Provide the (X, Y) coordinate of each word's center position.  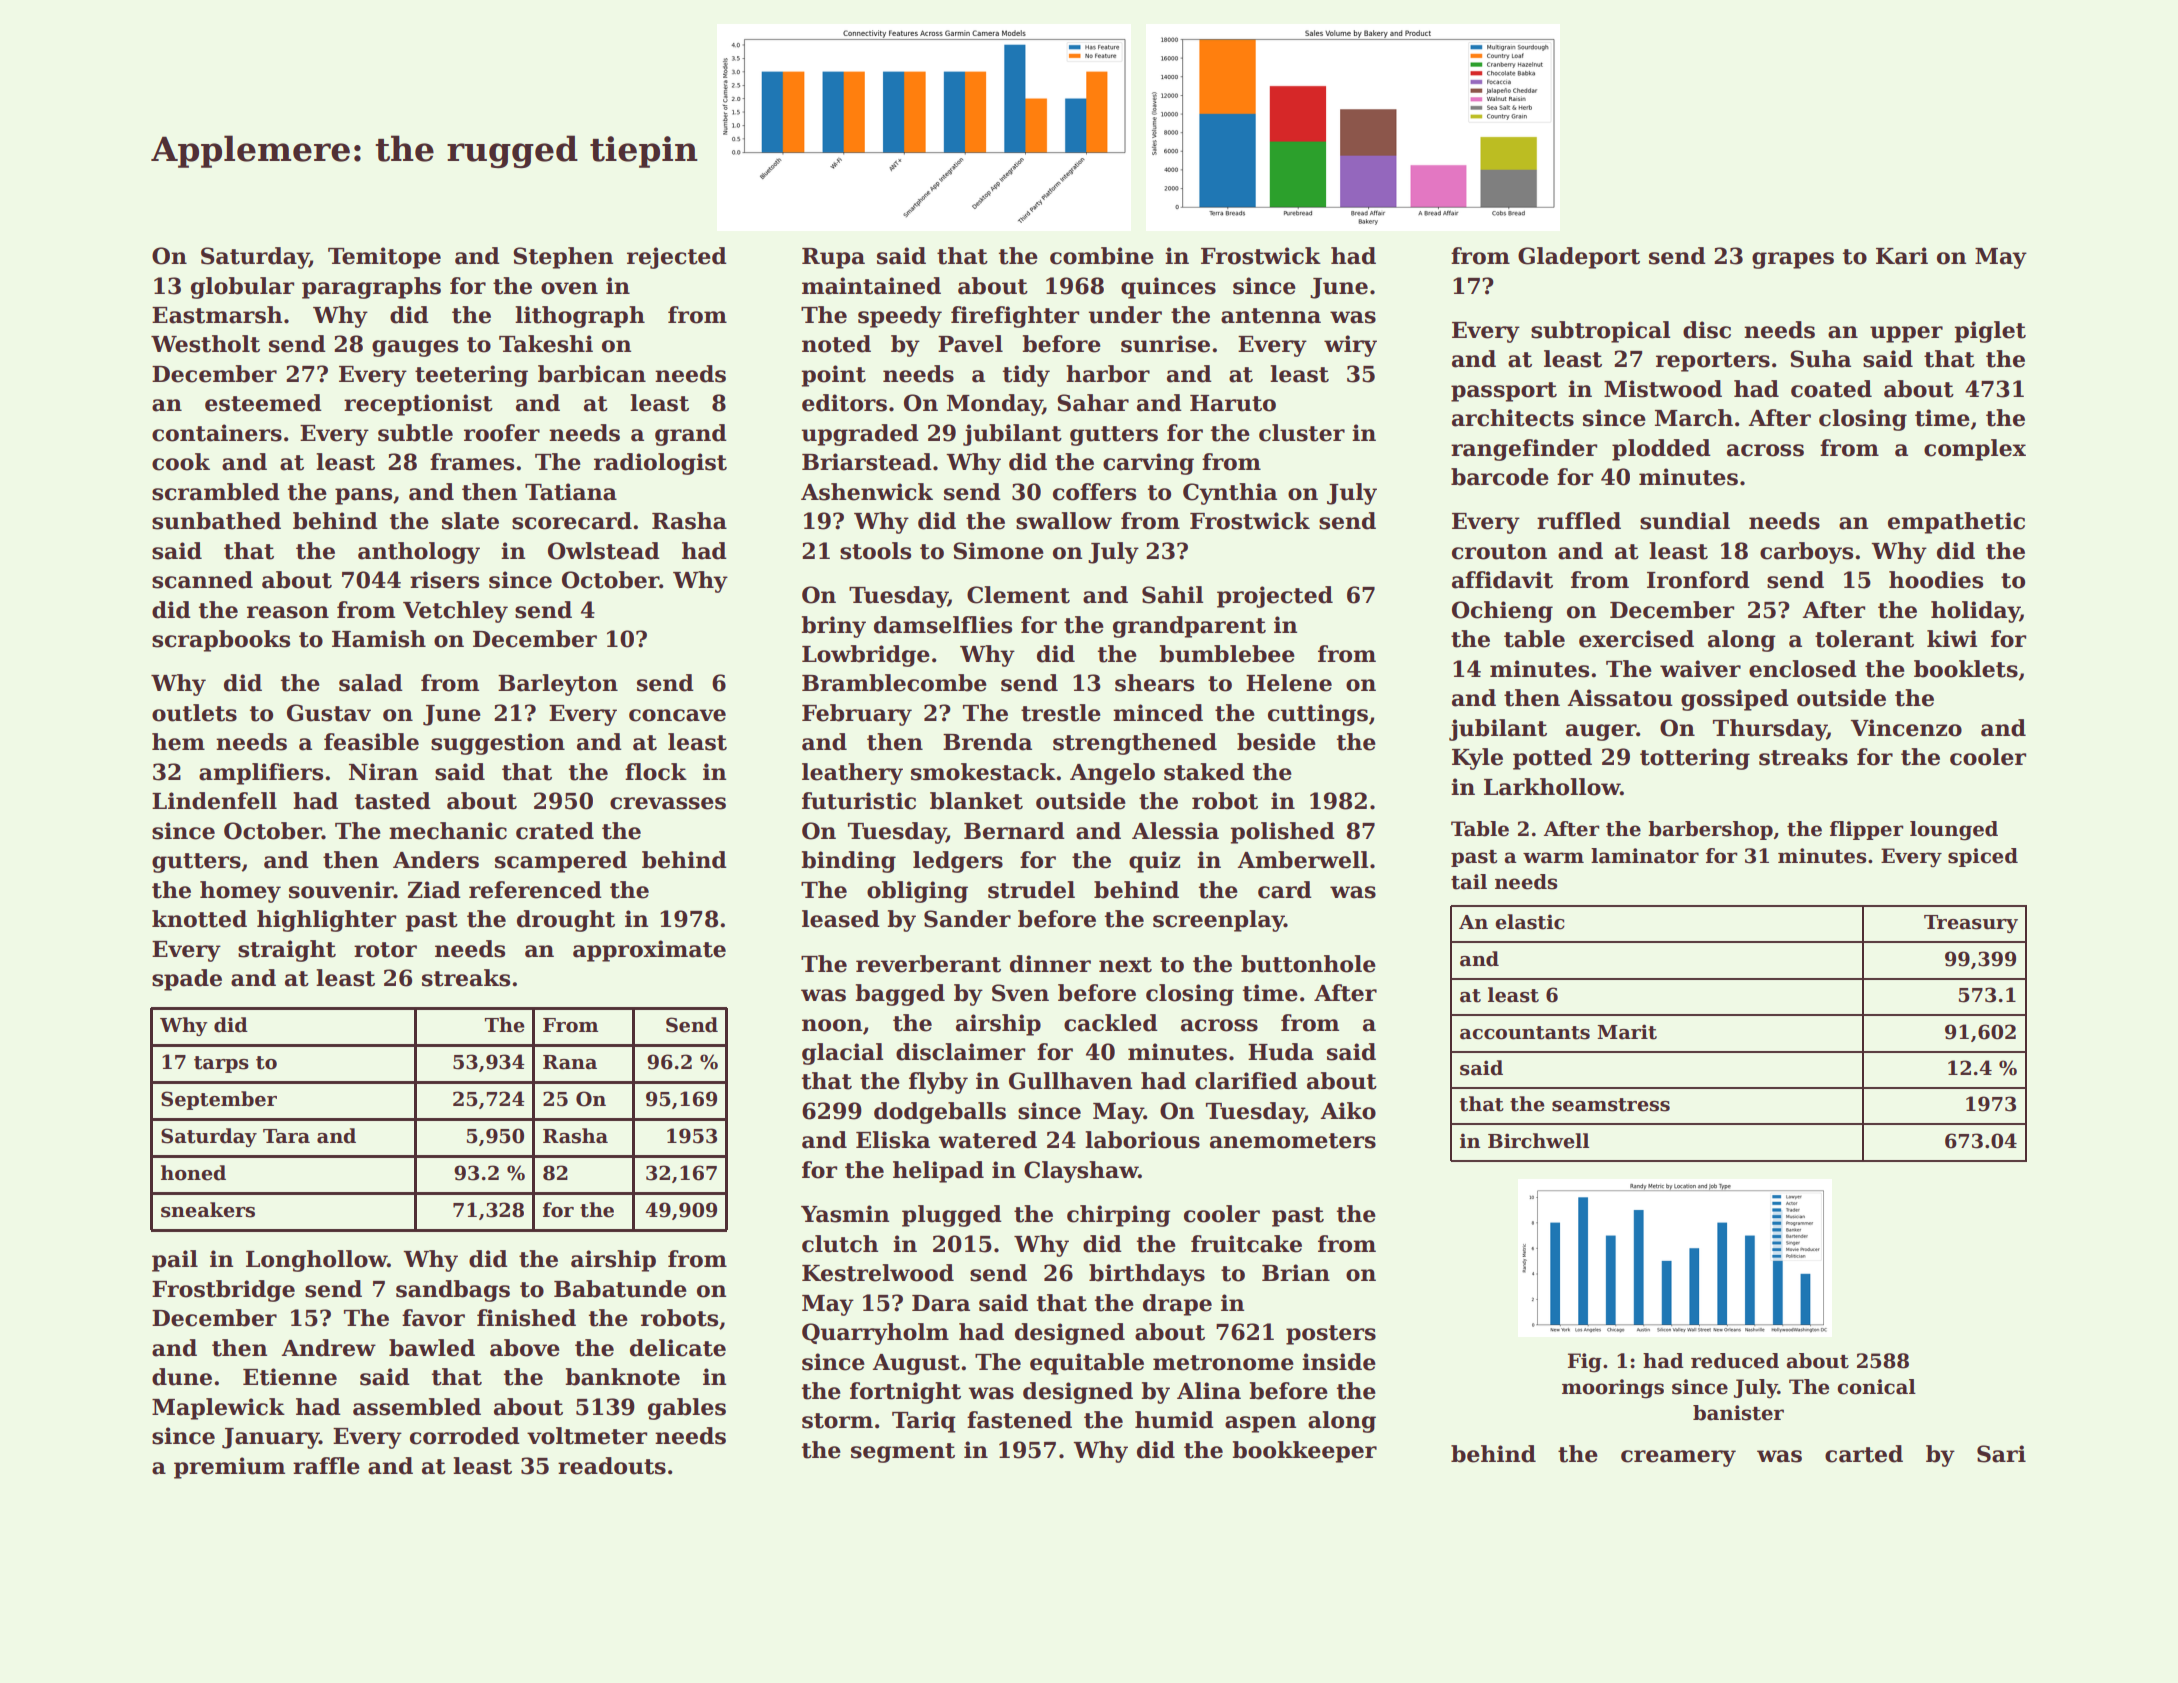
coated (1831, 389)
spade (187, 980)
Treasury (1971, 924)
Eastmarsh (217, 315)
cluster (1302, 433)
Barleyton (558, 685)
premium (229, 1468)
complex (1975, 450)
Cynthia (1230, 494)
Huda (1281, 1052)
